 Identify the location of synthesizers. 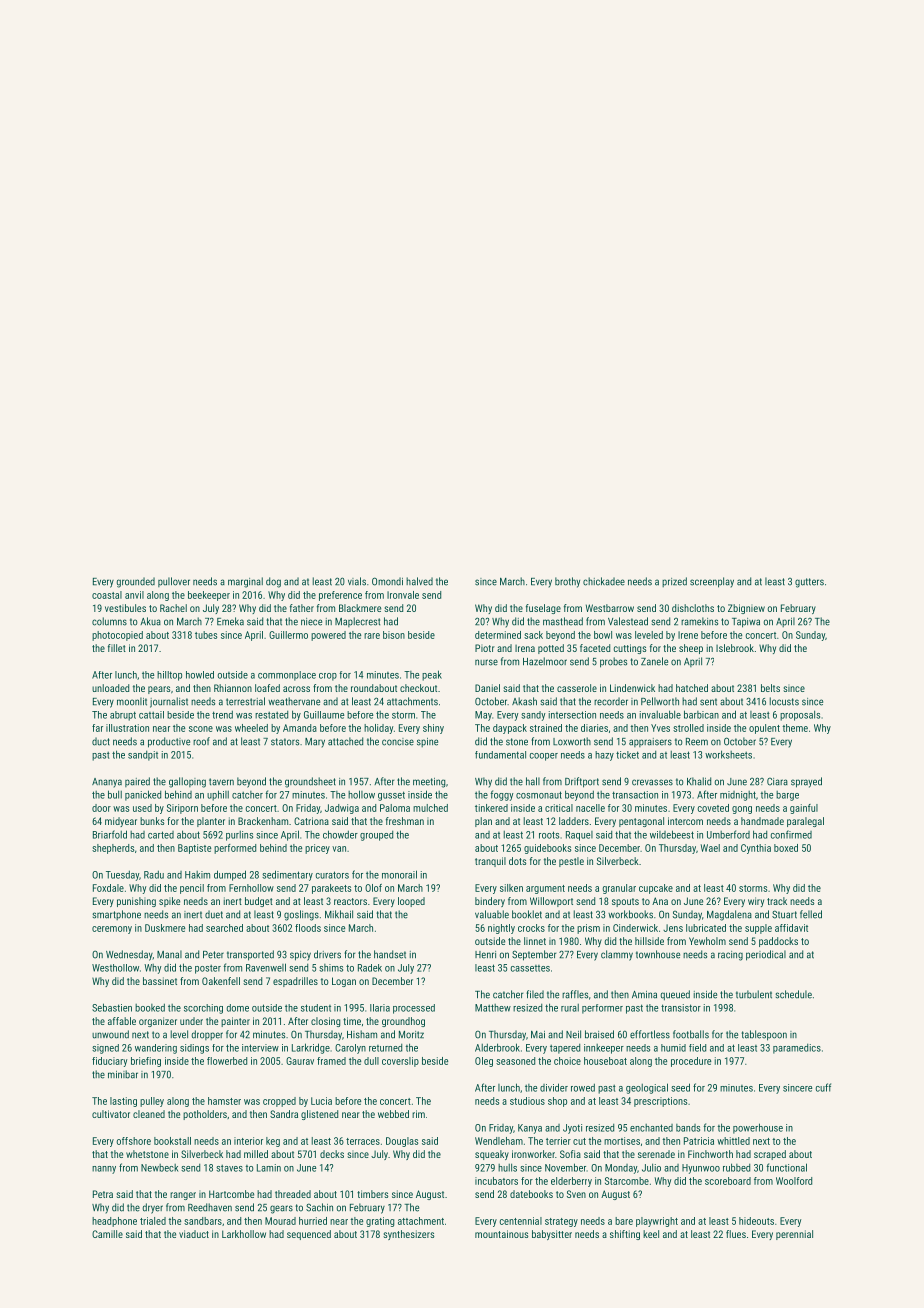
(409, 1235).
